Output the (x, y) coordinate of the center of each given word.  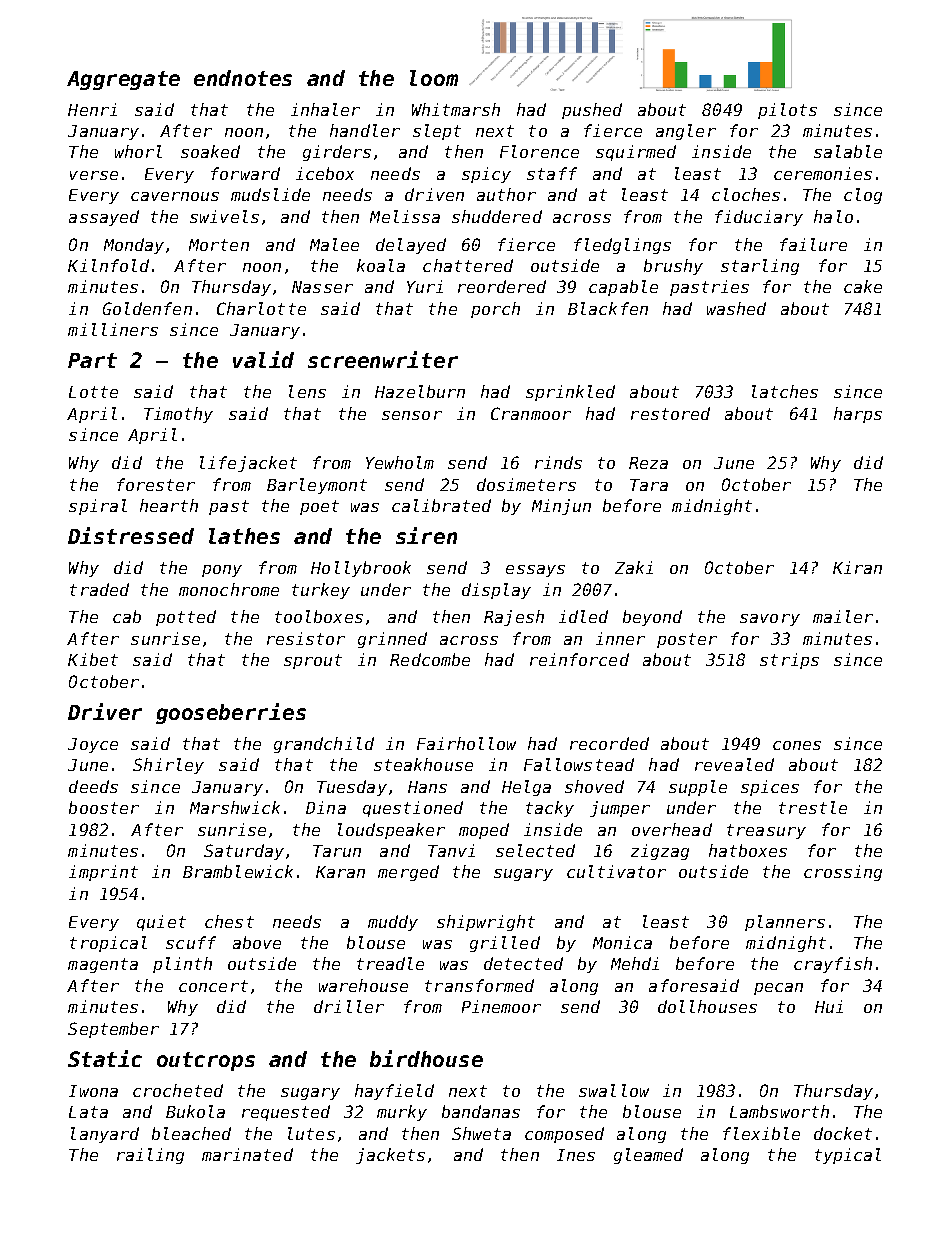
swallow (614, 1090)
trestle (813, 807)
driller (349, 1006)
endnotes (243, 78)
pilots (787, 111)
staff (552, 173)
